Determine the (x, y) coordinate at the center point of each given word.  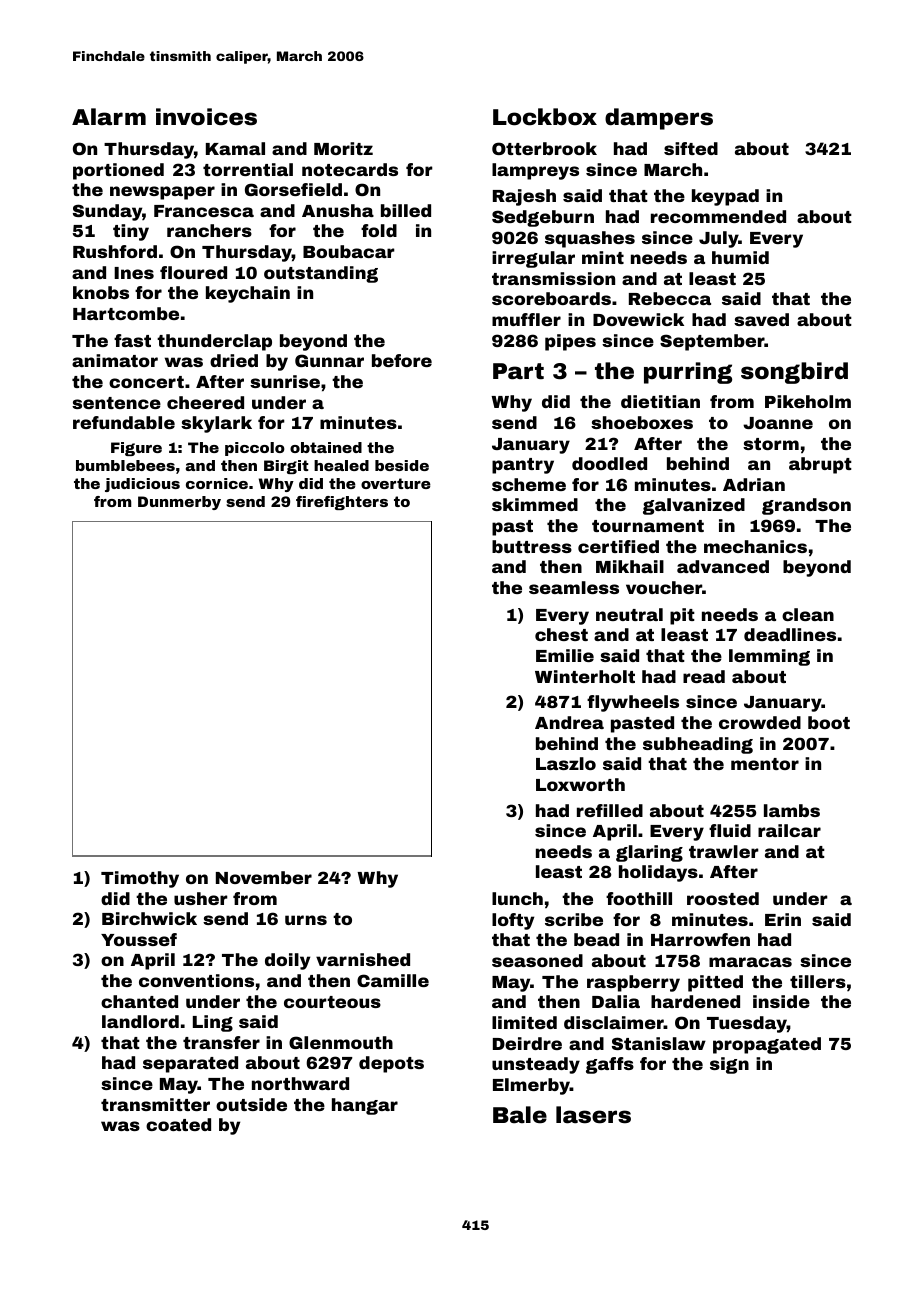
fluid (730, 830)
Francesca (204, 211)
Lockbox (545, 117)
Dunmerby (179, 503)
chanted (139, 1001)
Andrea (569, 722)
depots (391, 1064)
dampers (659, 119)
